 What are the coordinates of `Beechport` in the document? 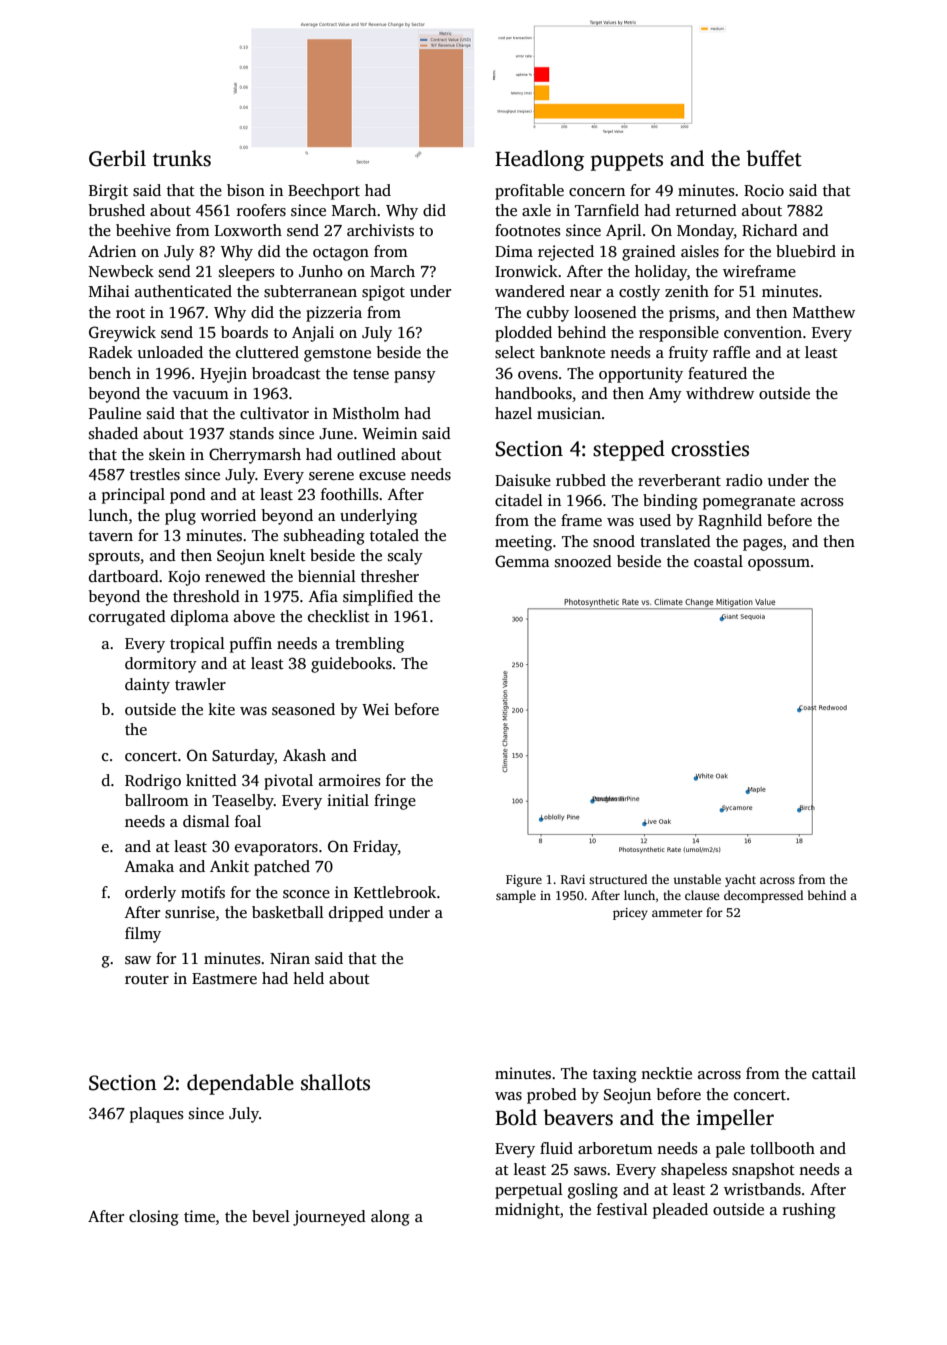 It's located at (324, 192).
